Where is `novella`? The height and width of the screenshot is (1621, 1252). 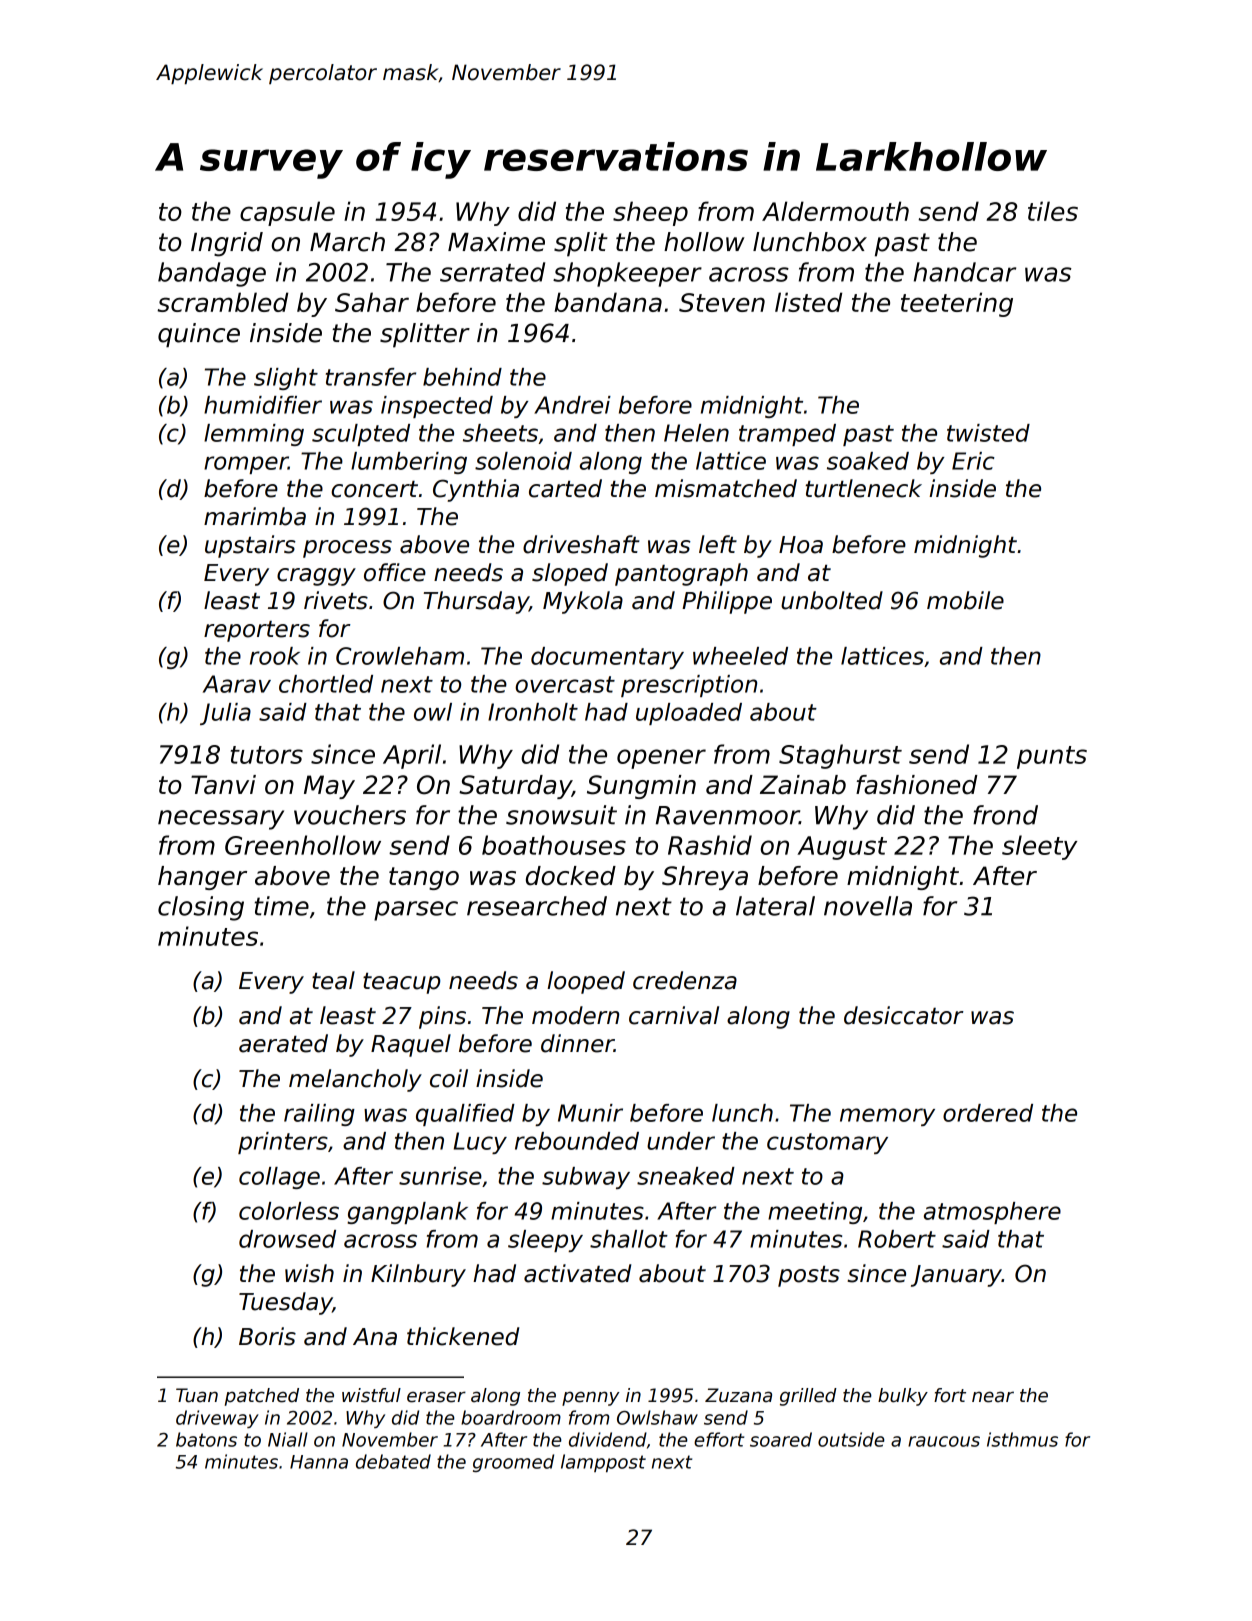
novella is located at coordinates (868, 906).
